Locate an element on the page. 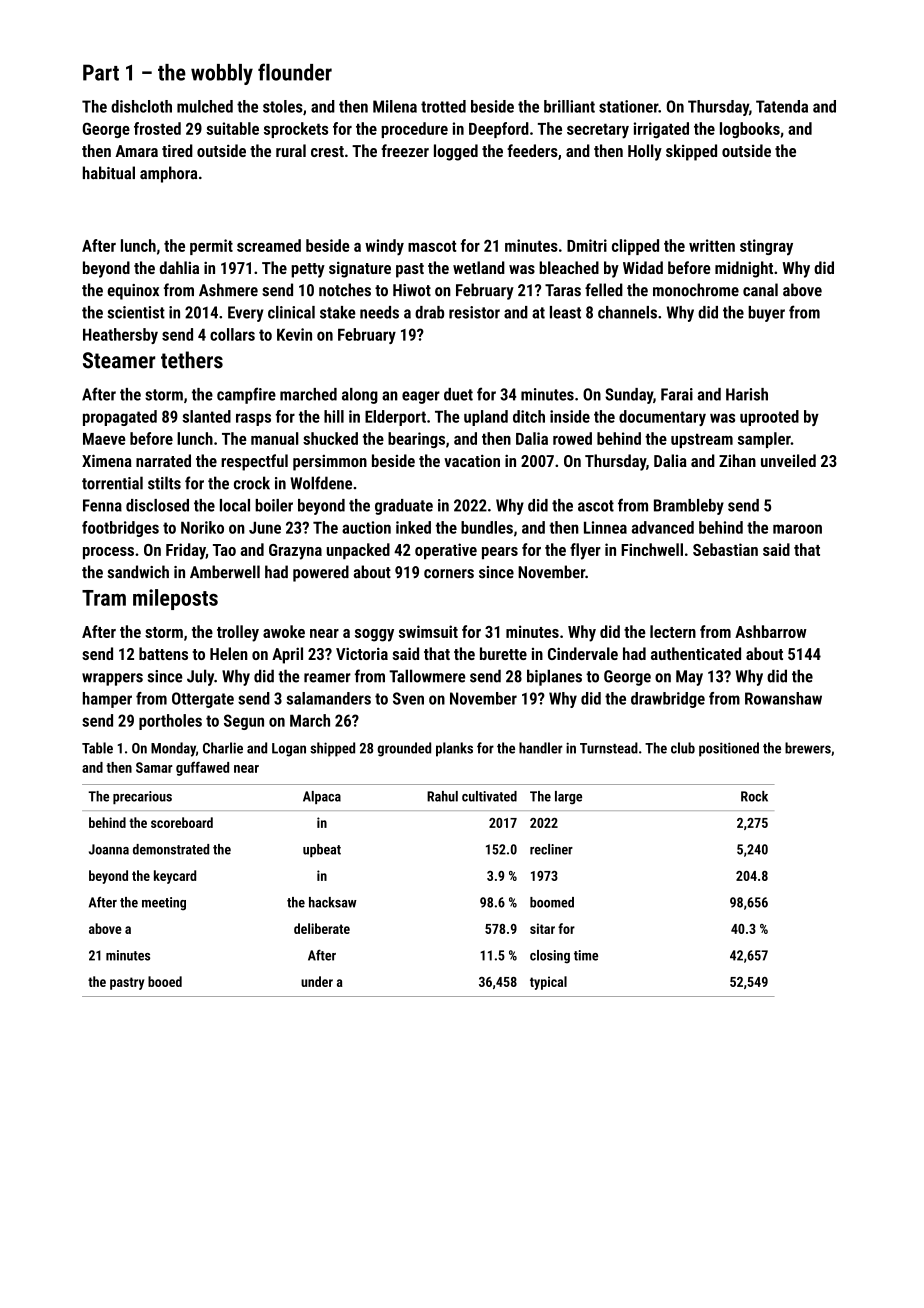  logbooks is located at coordinates (750, 130).
